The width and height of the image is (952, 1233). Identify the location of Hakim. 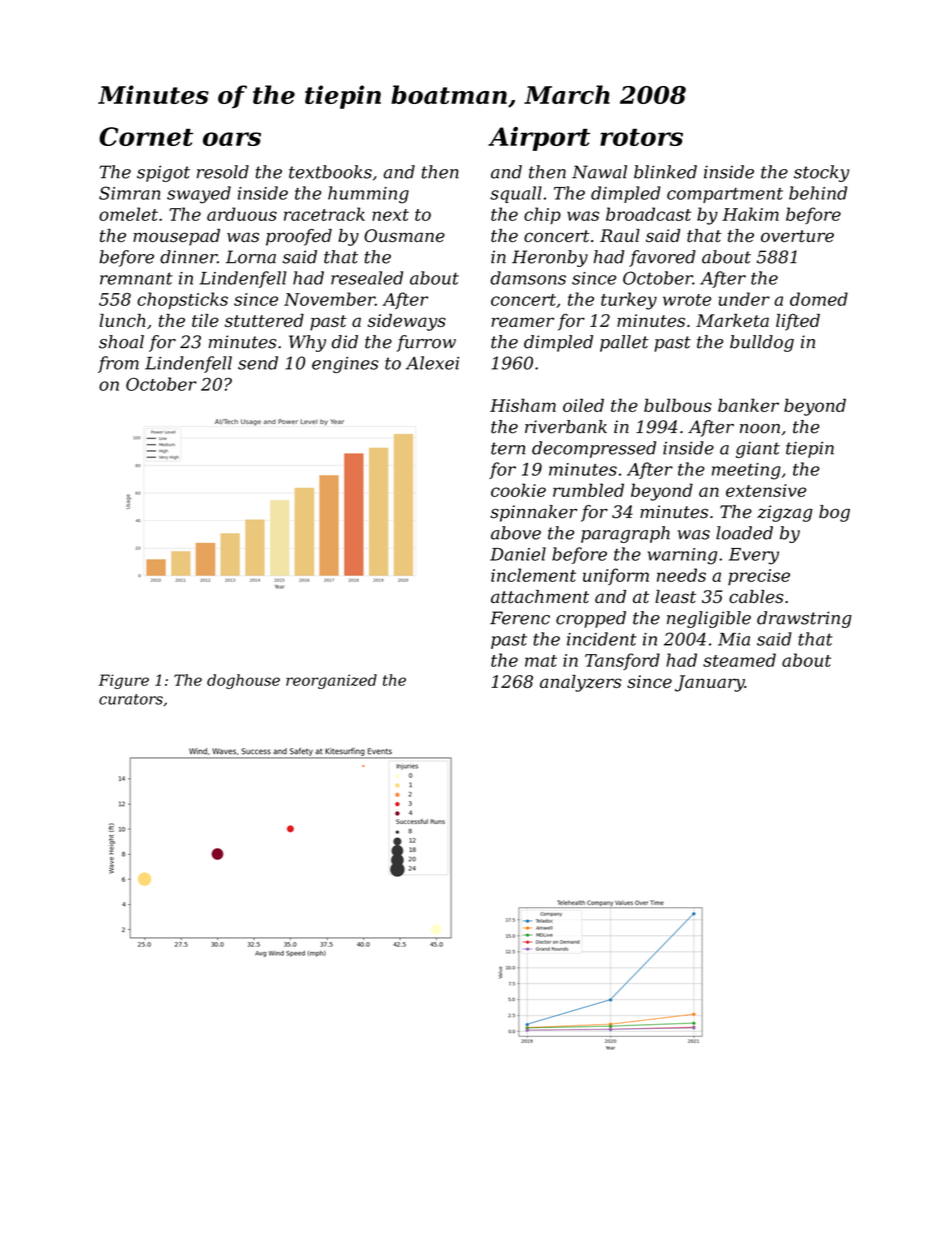
(750, 214).
